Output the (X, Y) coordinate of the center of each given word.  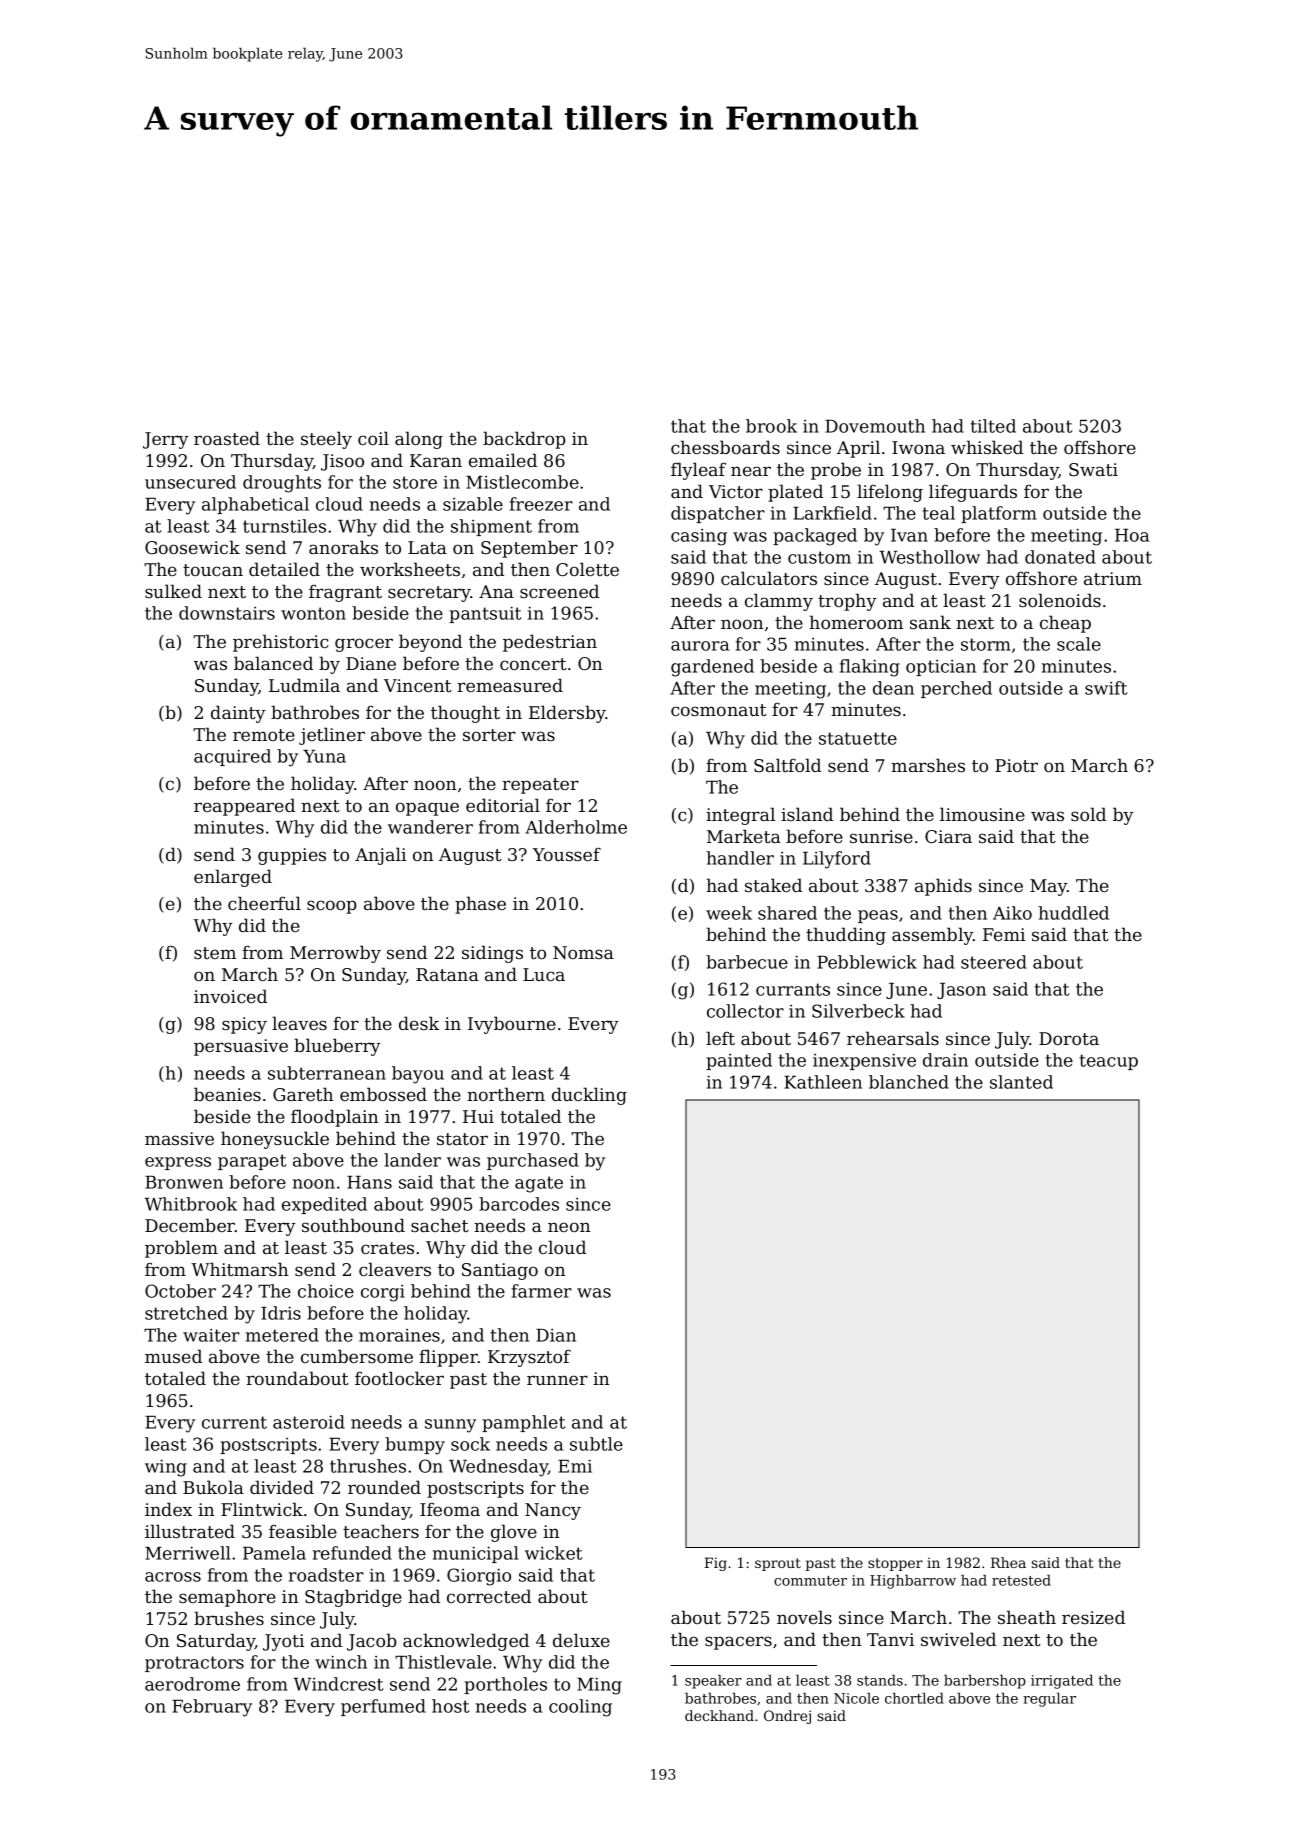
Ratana (447, 974)
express (178, 1163)
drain (945, 1060)
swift (1106, 688)
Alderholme (576, 827)
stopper (895, 1564)
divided (282, 1487)
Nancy (553, 1511)
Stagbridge (353, 1598)
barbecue (747, 962)
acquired (232, 757)
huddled (1073, 913)
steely (326, 440)
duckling (589, 1096)
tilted (993, 426)
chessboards (725, 447)
